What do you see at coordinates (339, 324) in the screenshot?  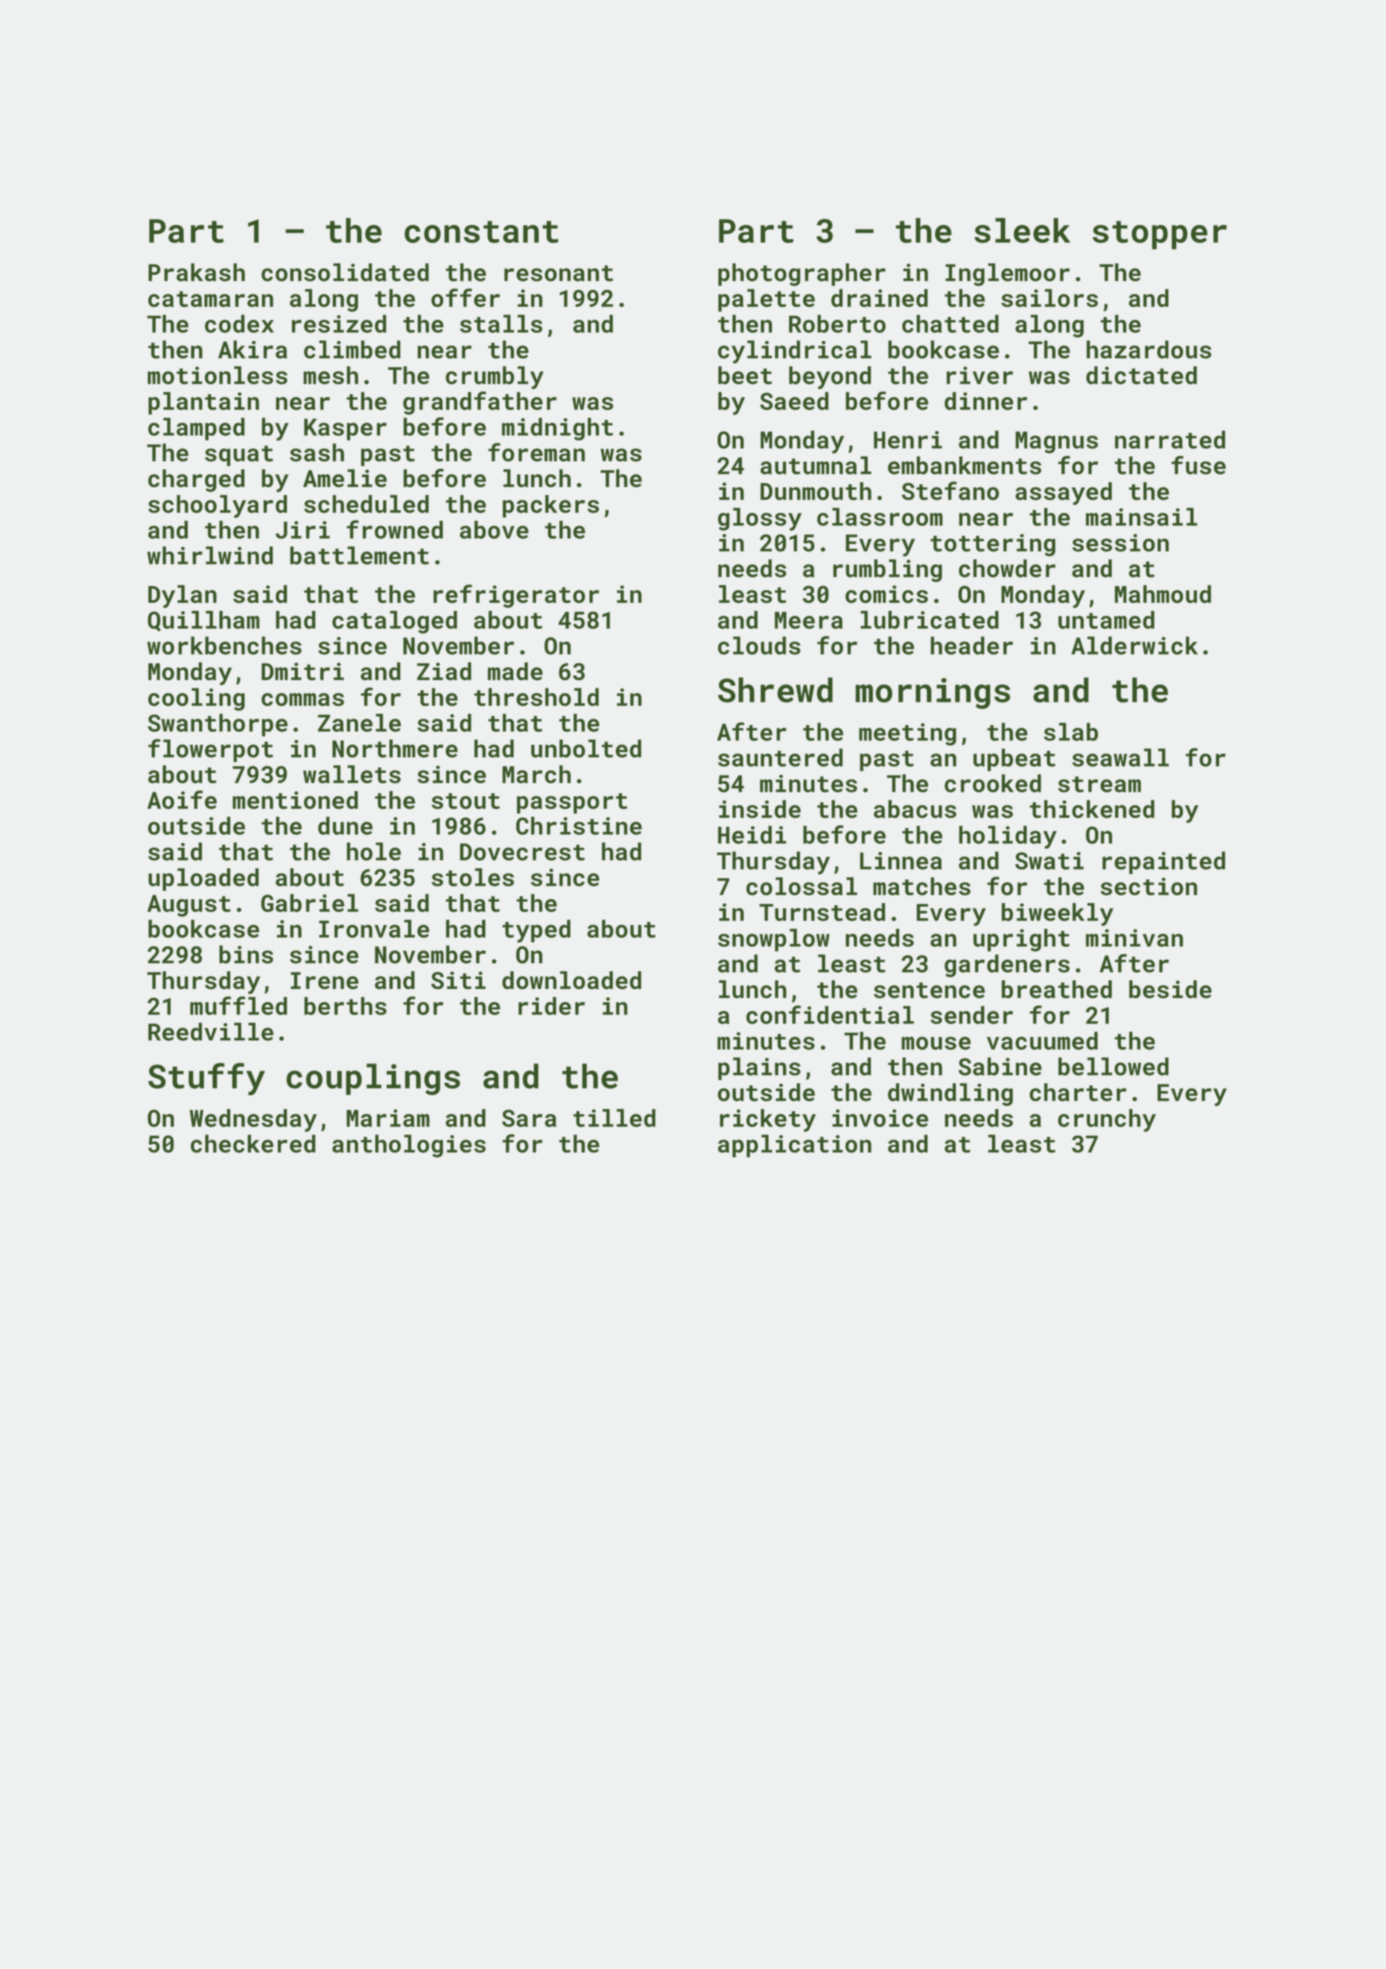 I see `resized` at bounding box center [339, 324].
